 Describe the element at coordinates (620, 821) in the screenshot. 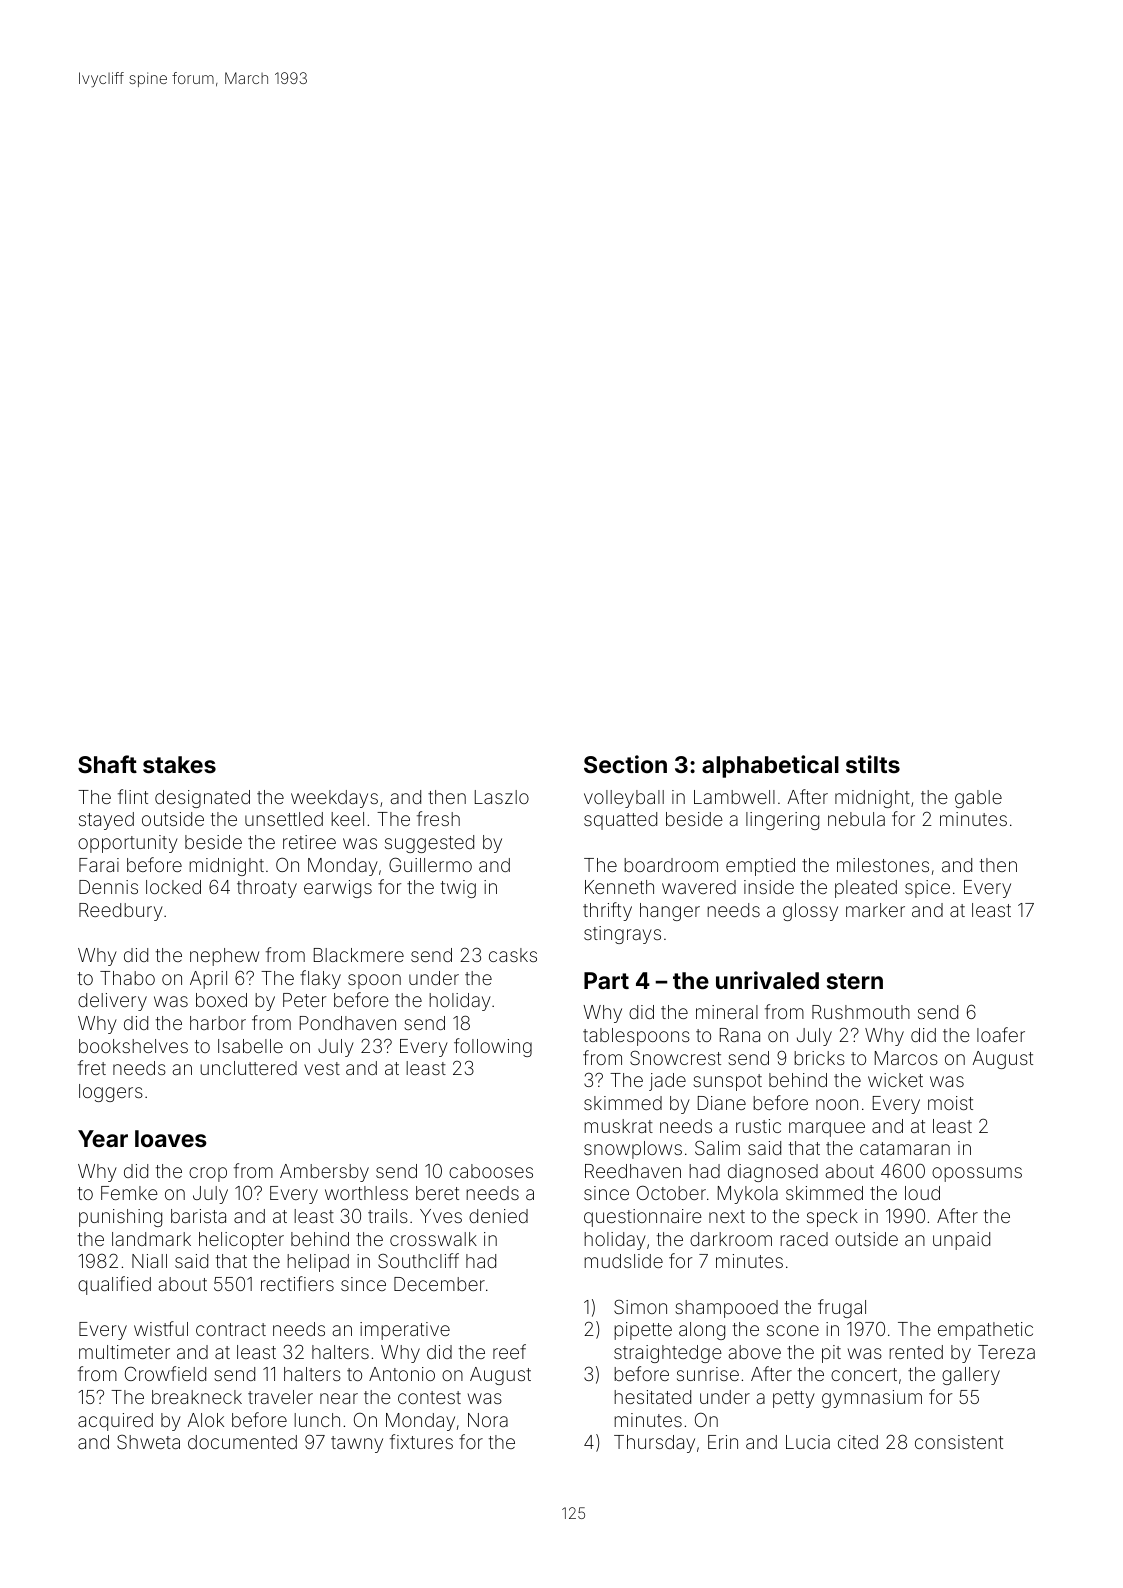

I see `squatted` at that location.
